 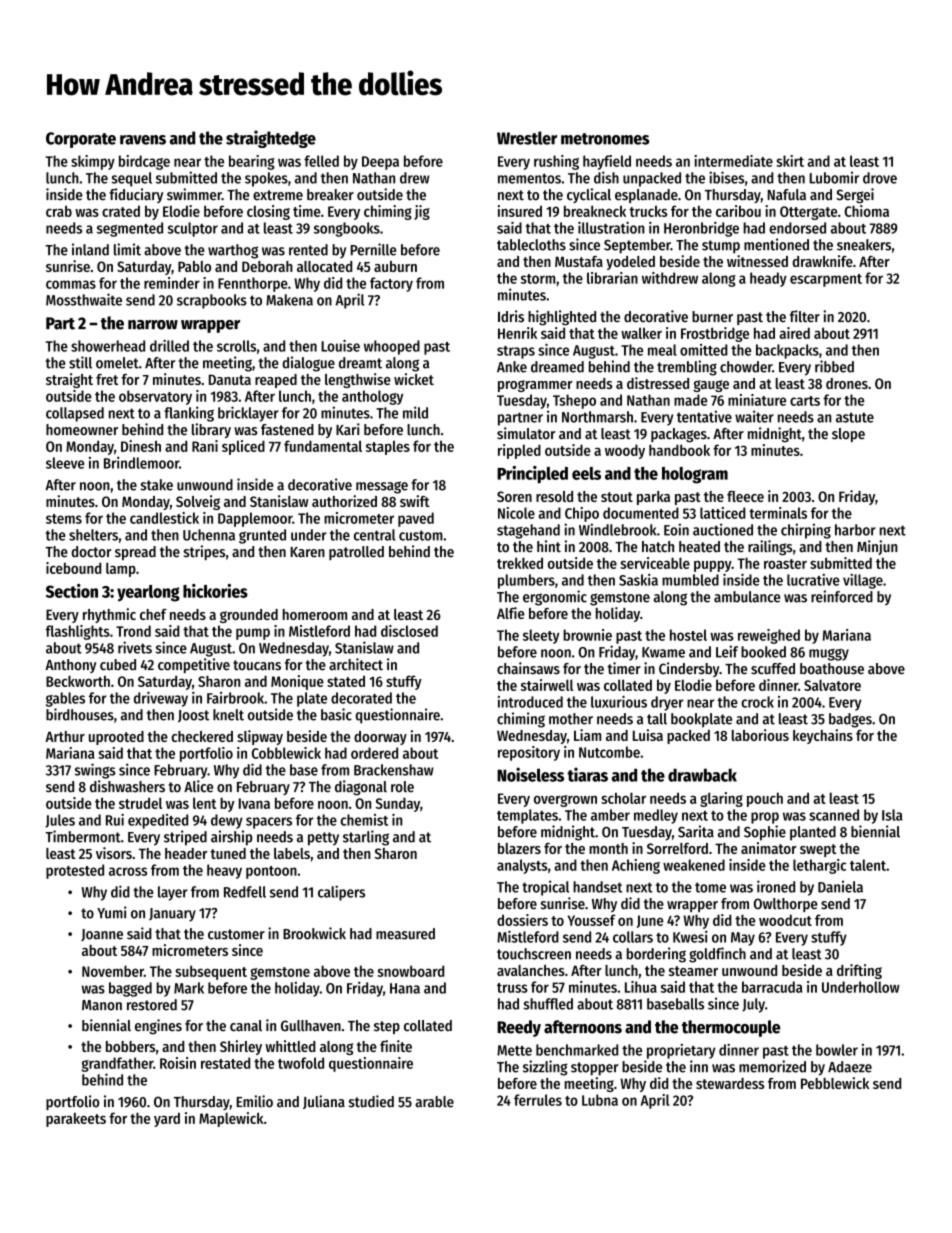 What do you see at coordinates (102, 1005) in the image?
I see `Manon` at bounding box center [102, 1005].
